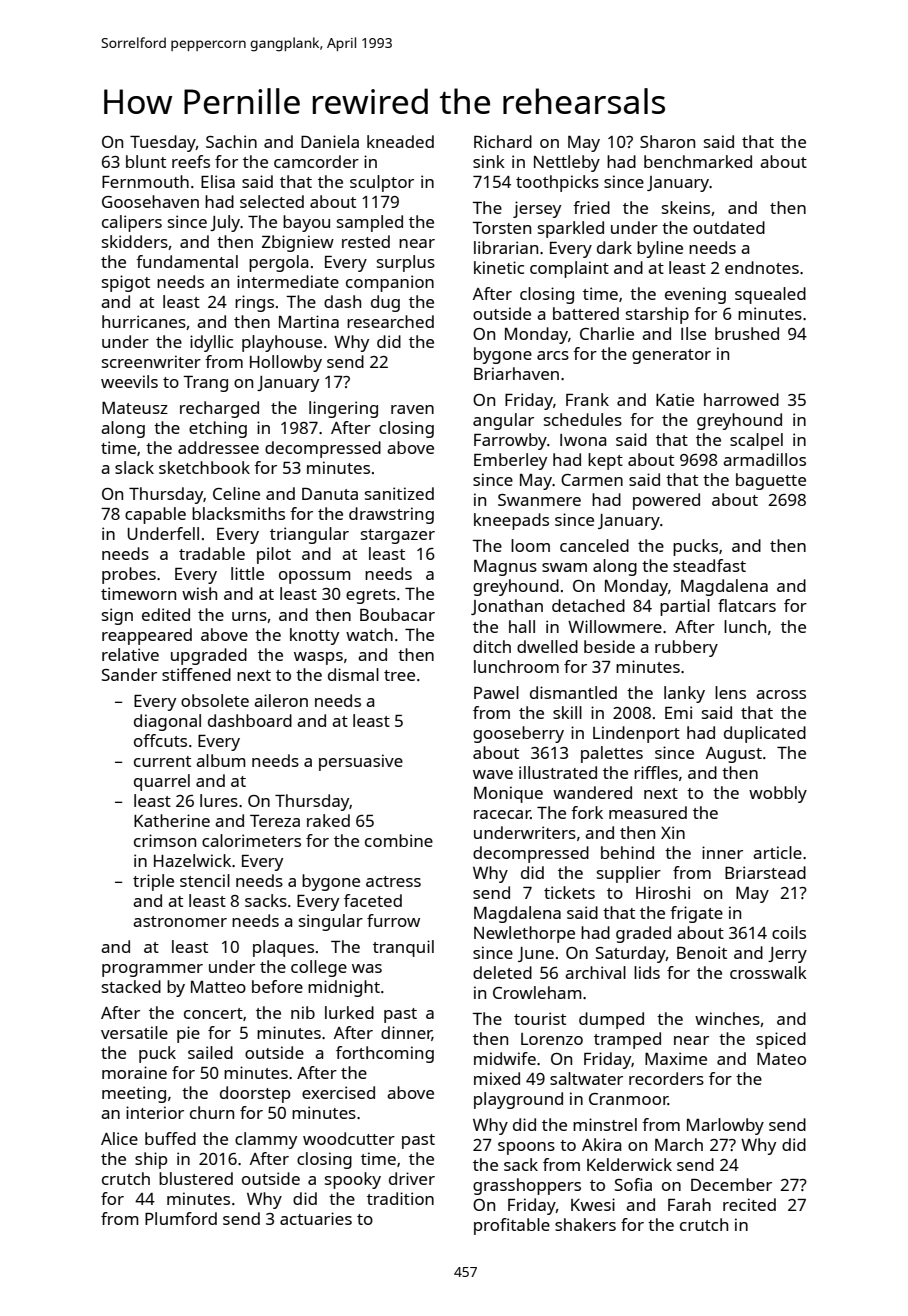 This screenshot has height=1316, width=908. Describe the element at coordinates (196, 1178) in the screenshot. I see `blustered` at that location.
